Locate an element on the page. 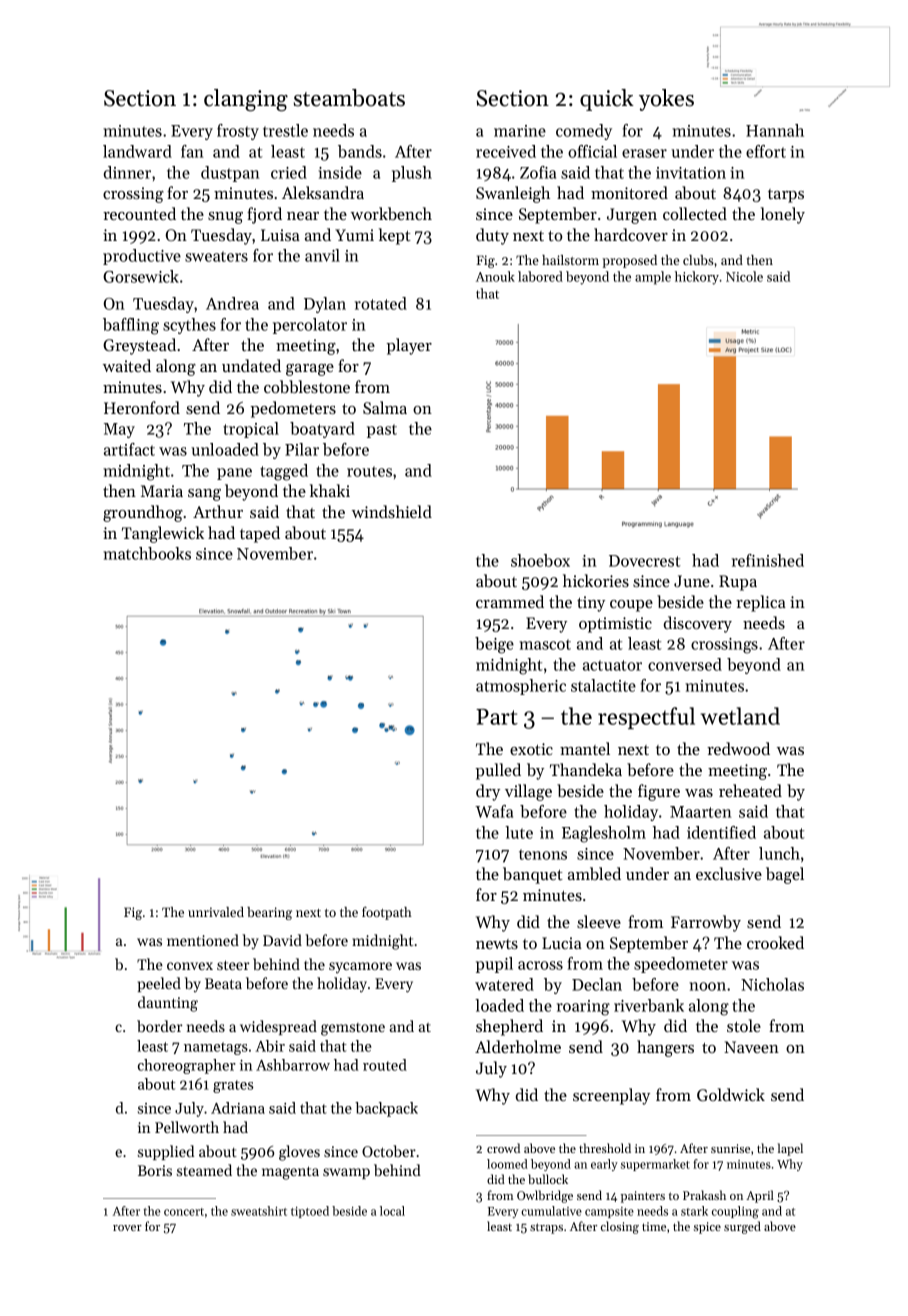 This page has height=1316, width=908. dry is located at coordinates (488, 792).
